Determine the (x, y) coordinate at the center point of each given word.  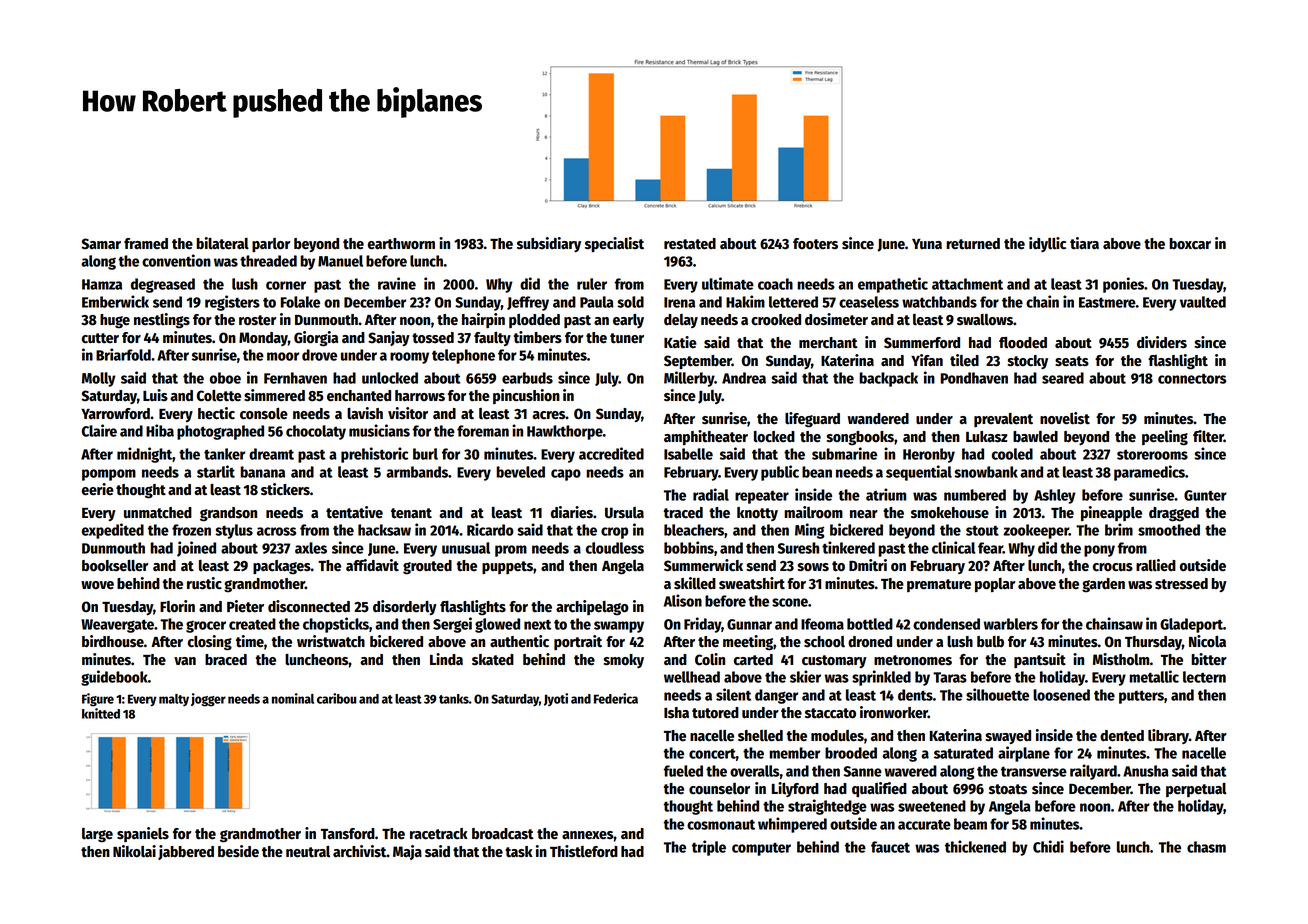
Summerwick (703, 565)
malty (174, 700)
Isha (676, 713)
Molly (99, 379)
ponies (1123, 285)
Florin (177, 606)
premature (939, 585)
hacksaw (384, 530)
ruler (592, 284)
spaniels (143, 834)
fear (990, 548)
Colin (710, 659)
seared (1063, 378)
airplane (1024, 754)
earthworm (401, 244)
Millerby (689, 379)
